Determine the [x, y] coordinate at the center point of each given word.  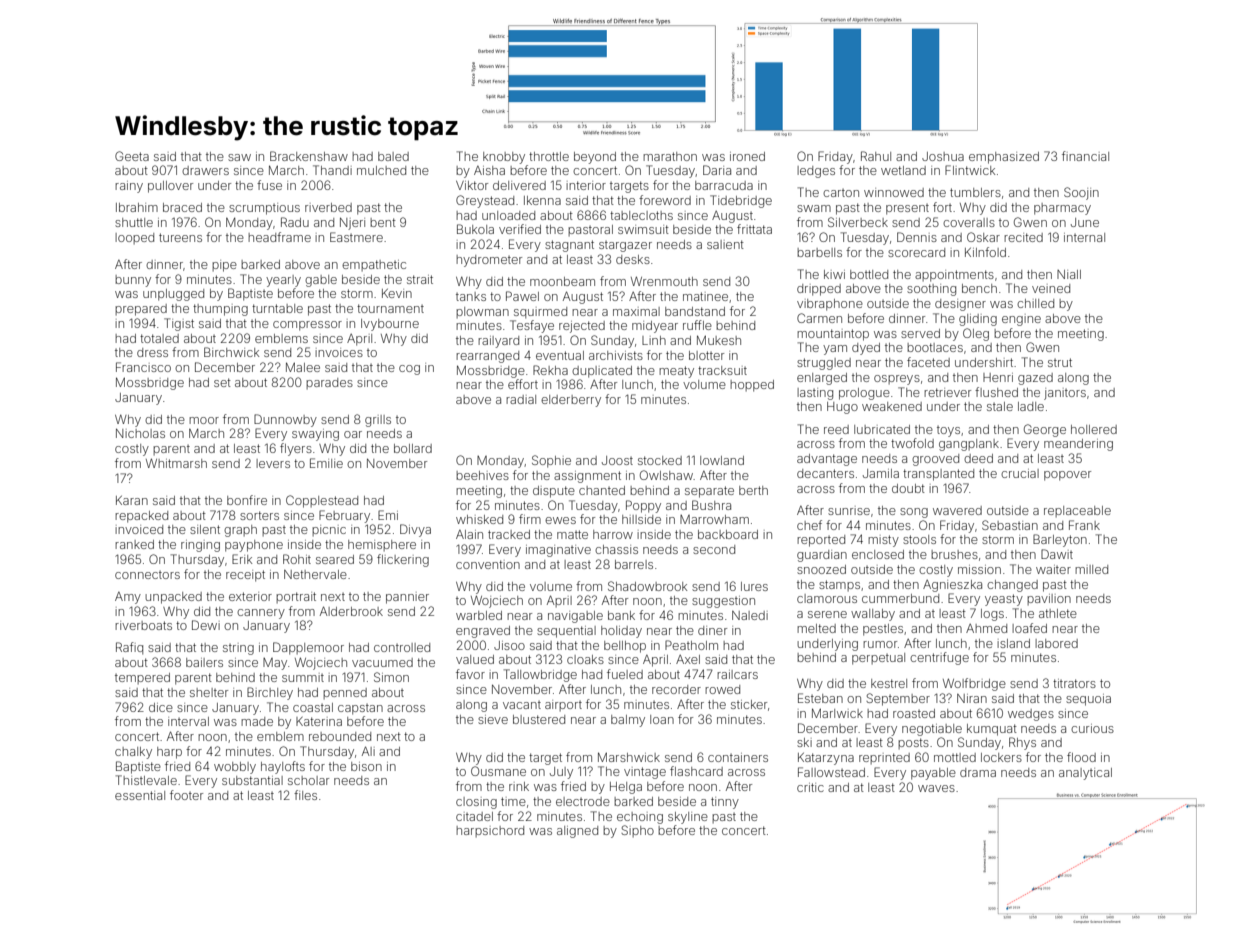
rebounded [340, 736]
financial [1085, 156]
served [920, 333]
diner [712, 630]
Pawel [522, 296]
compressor [307, 326]
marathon [670, 156]
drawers [205, 170]
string [238, 649]
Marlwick [837, 713]
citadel [474, 816]
